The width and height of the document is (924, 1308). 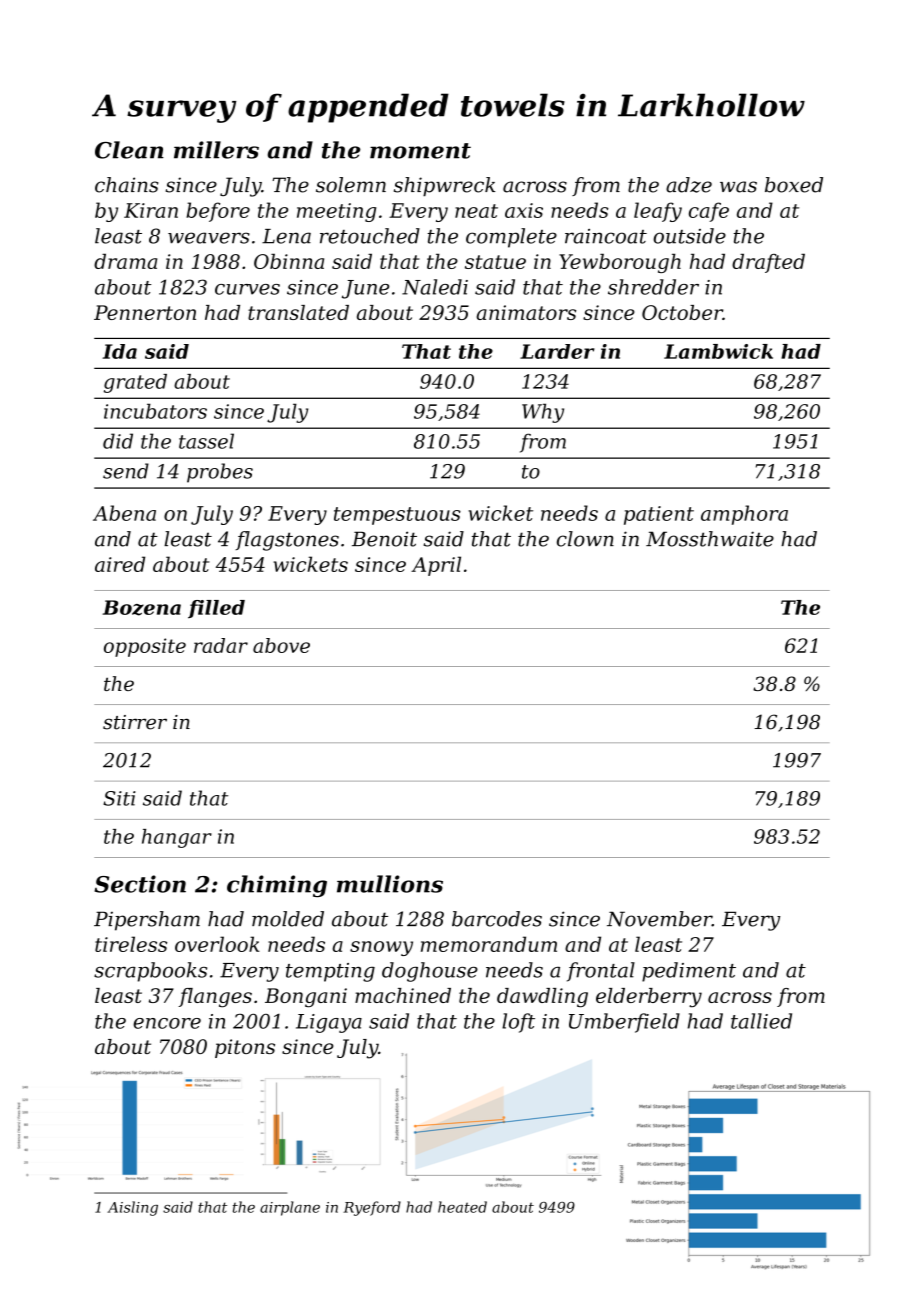 I want to click on tallied, so click(x=761, y=1021).
